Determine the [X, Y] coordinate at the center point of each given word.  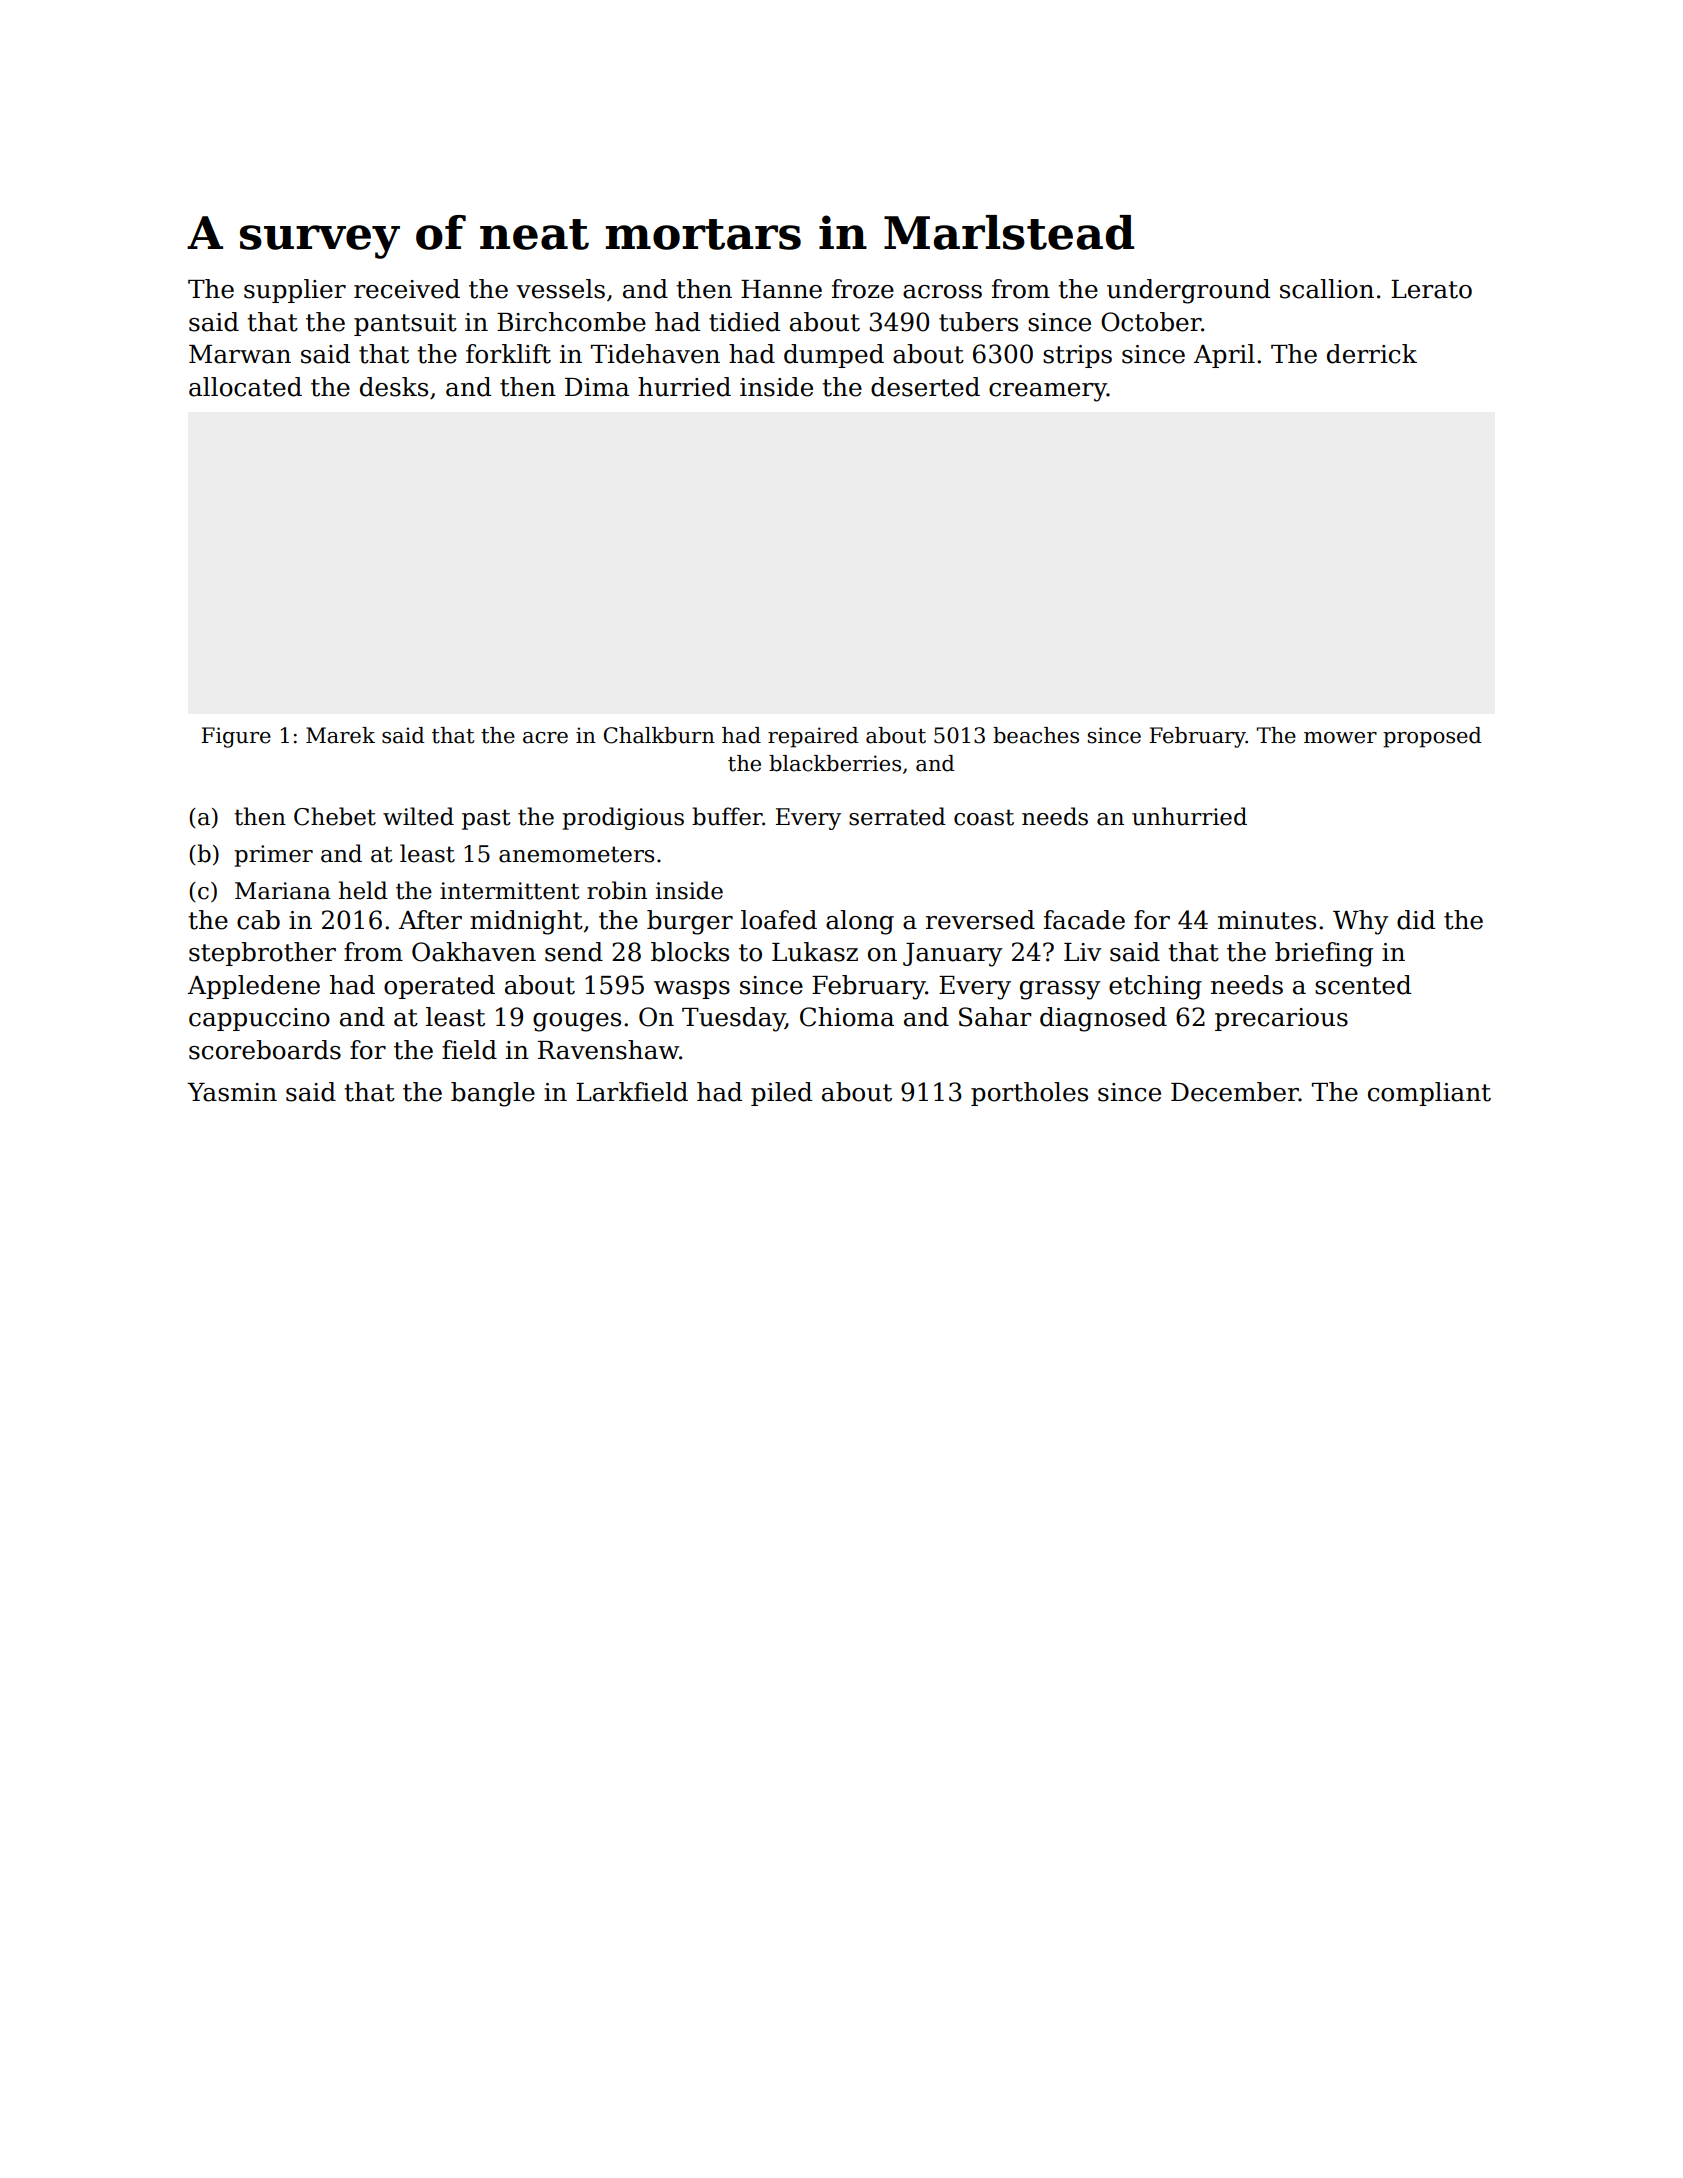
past [486, 819]
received [407, 289]
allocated [245, 387]
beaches [1036, 735]
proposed [1432, 737]
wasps [692, 990]
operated [439, 987]
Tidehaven [655, 354]
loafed [779, 920]
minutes [1267, 920]
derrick [1372, 354]
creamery [1048, 392]
